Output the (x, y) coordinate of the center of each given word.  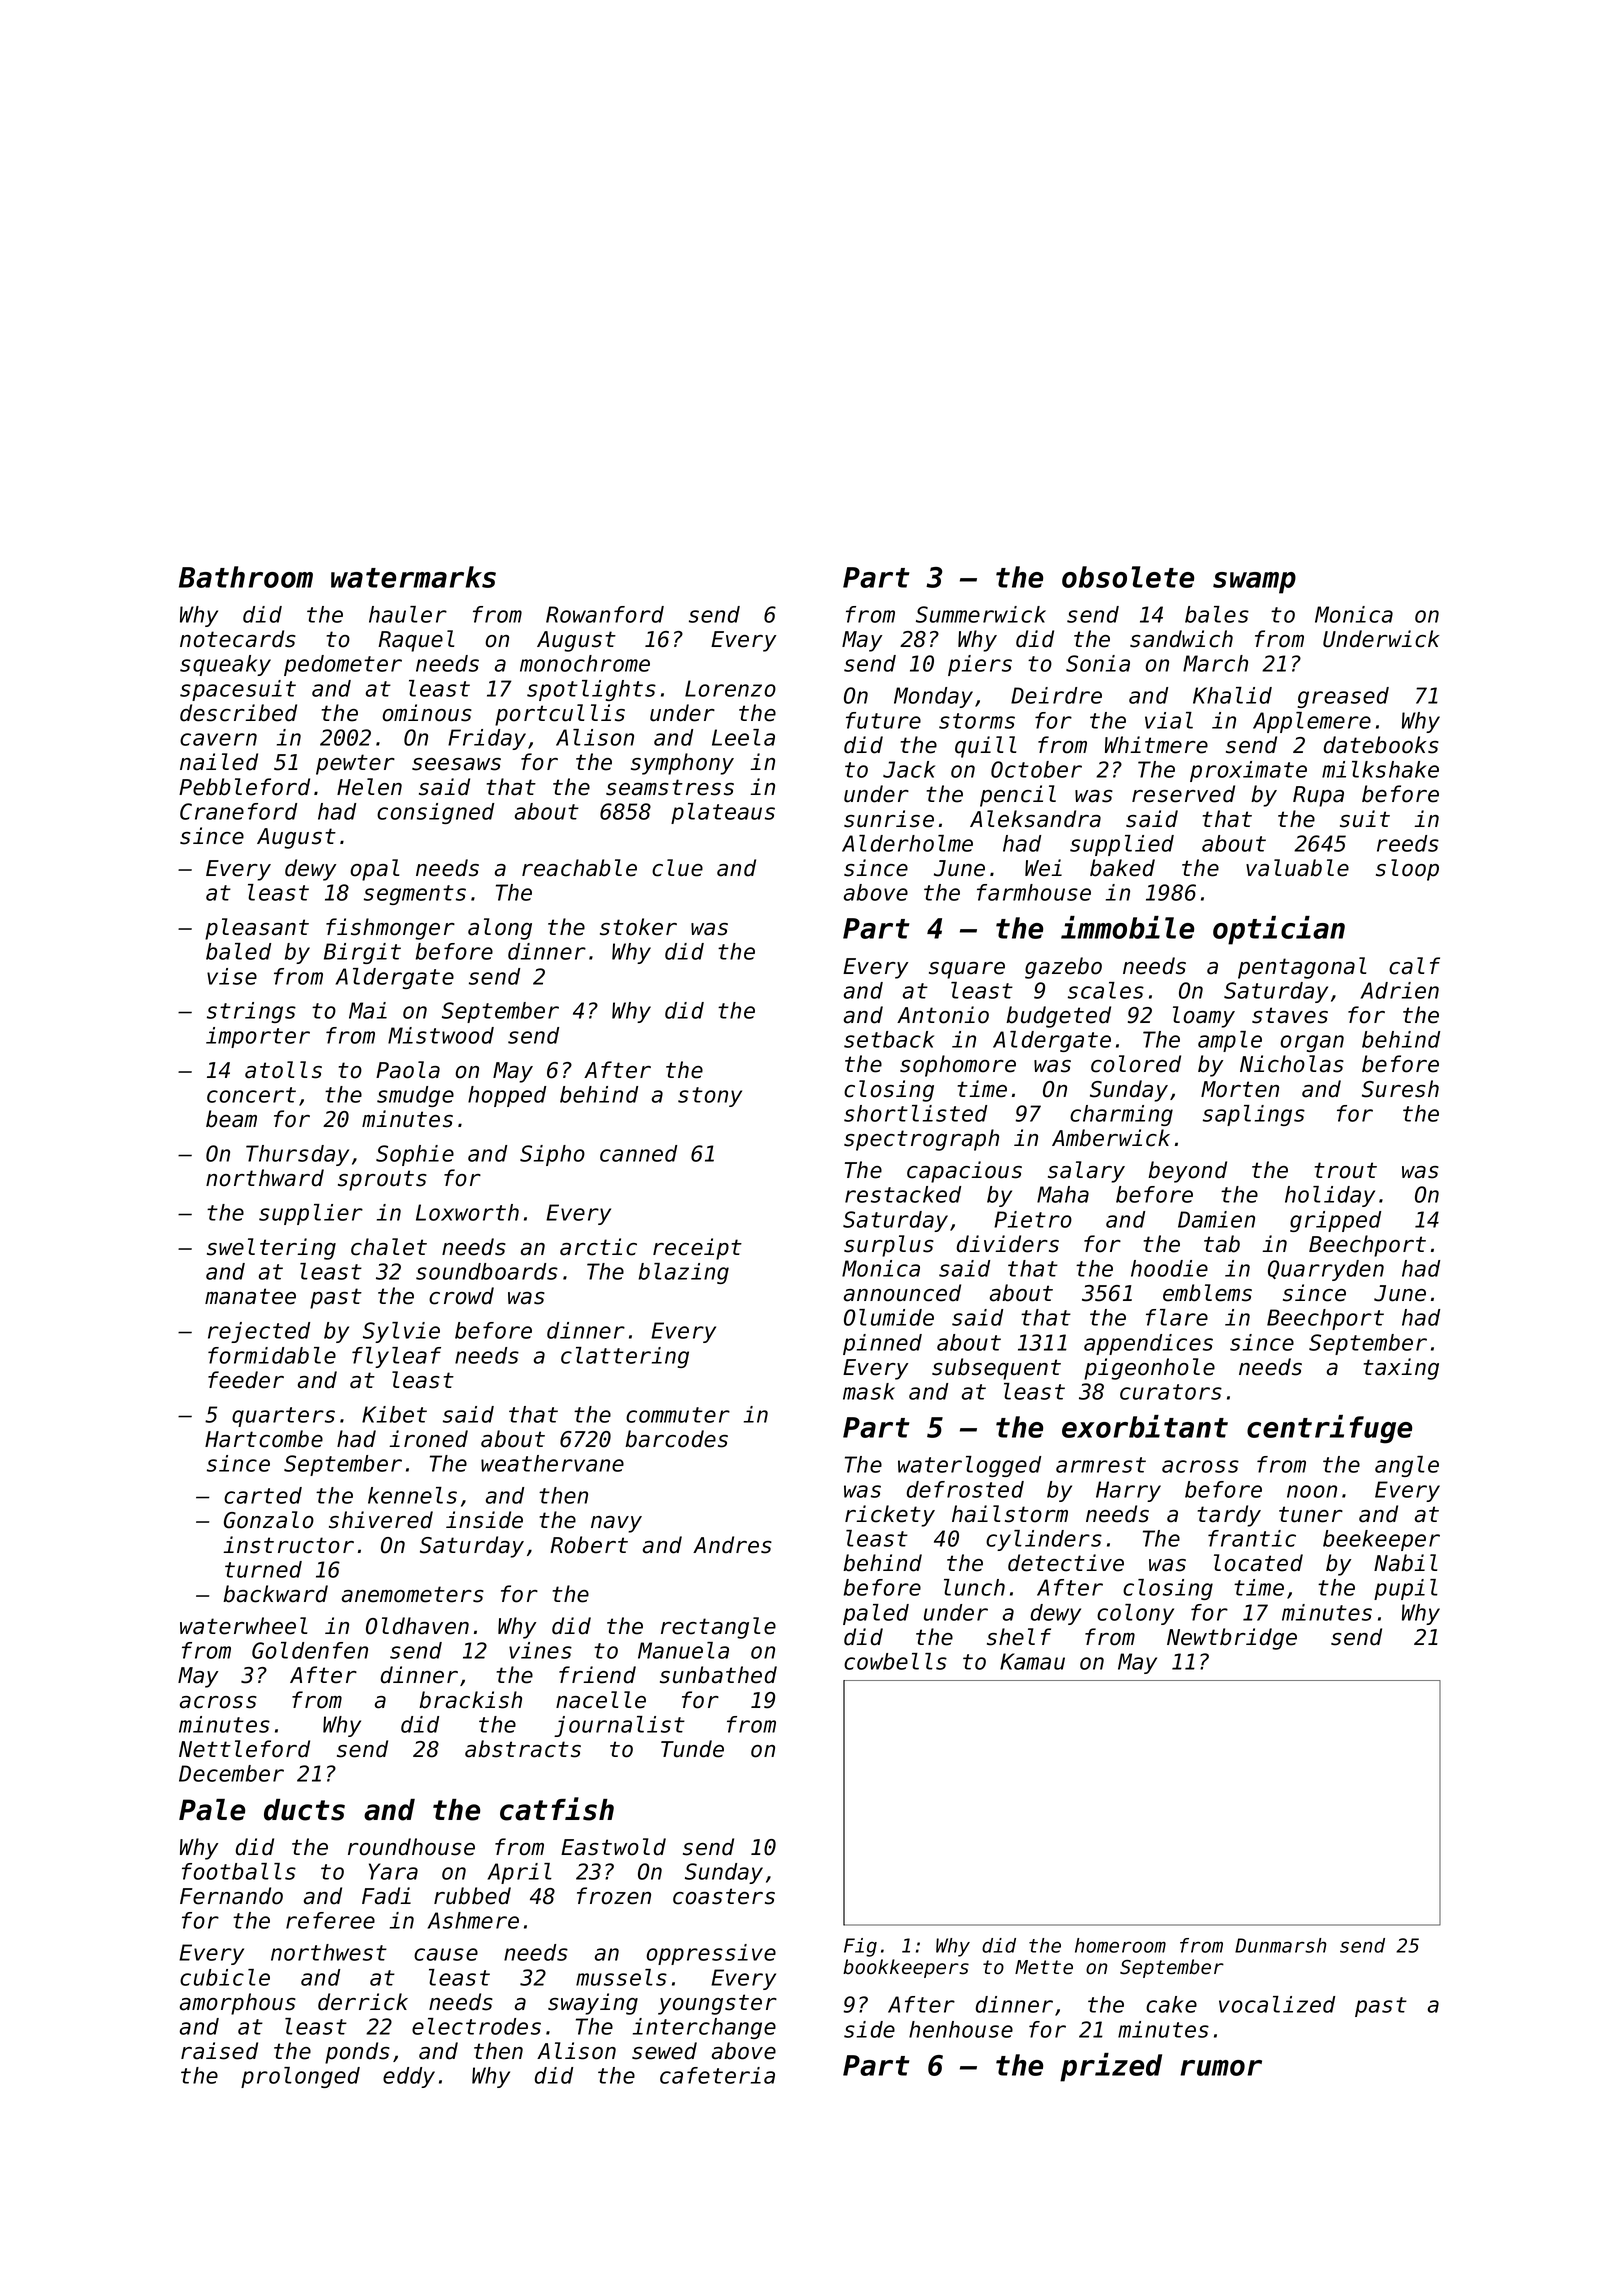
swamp (1254, 583)
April (519, 1873)
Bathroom (246, 577)
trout (1346, 1170)
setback (889, 1039)
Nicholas (1292, 1064)
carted (263, 1495)
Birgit (362, 953)
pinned (882, 1344)
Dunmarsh (1281, 1945)
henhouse (961, 2029)
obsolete (1128, 577)
